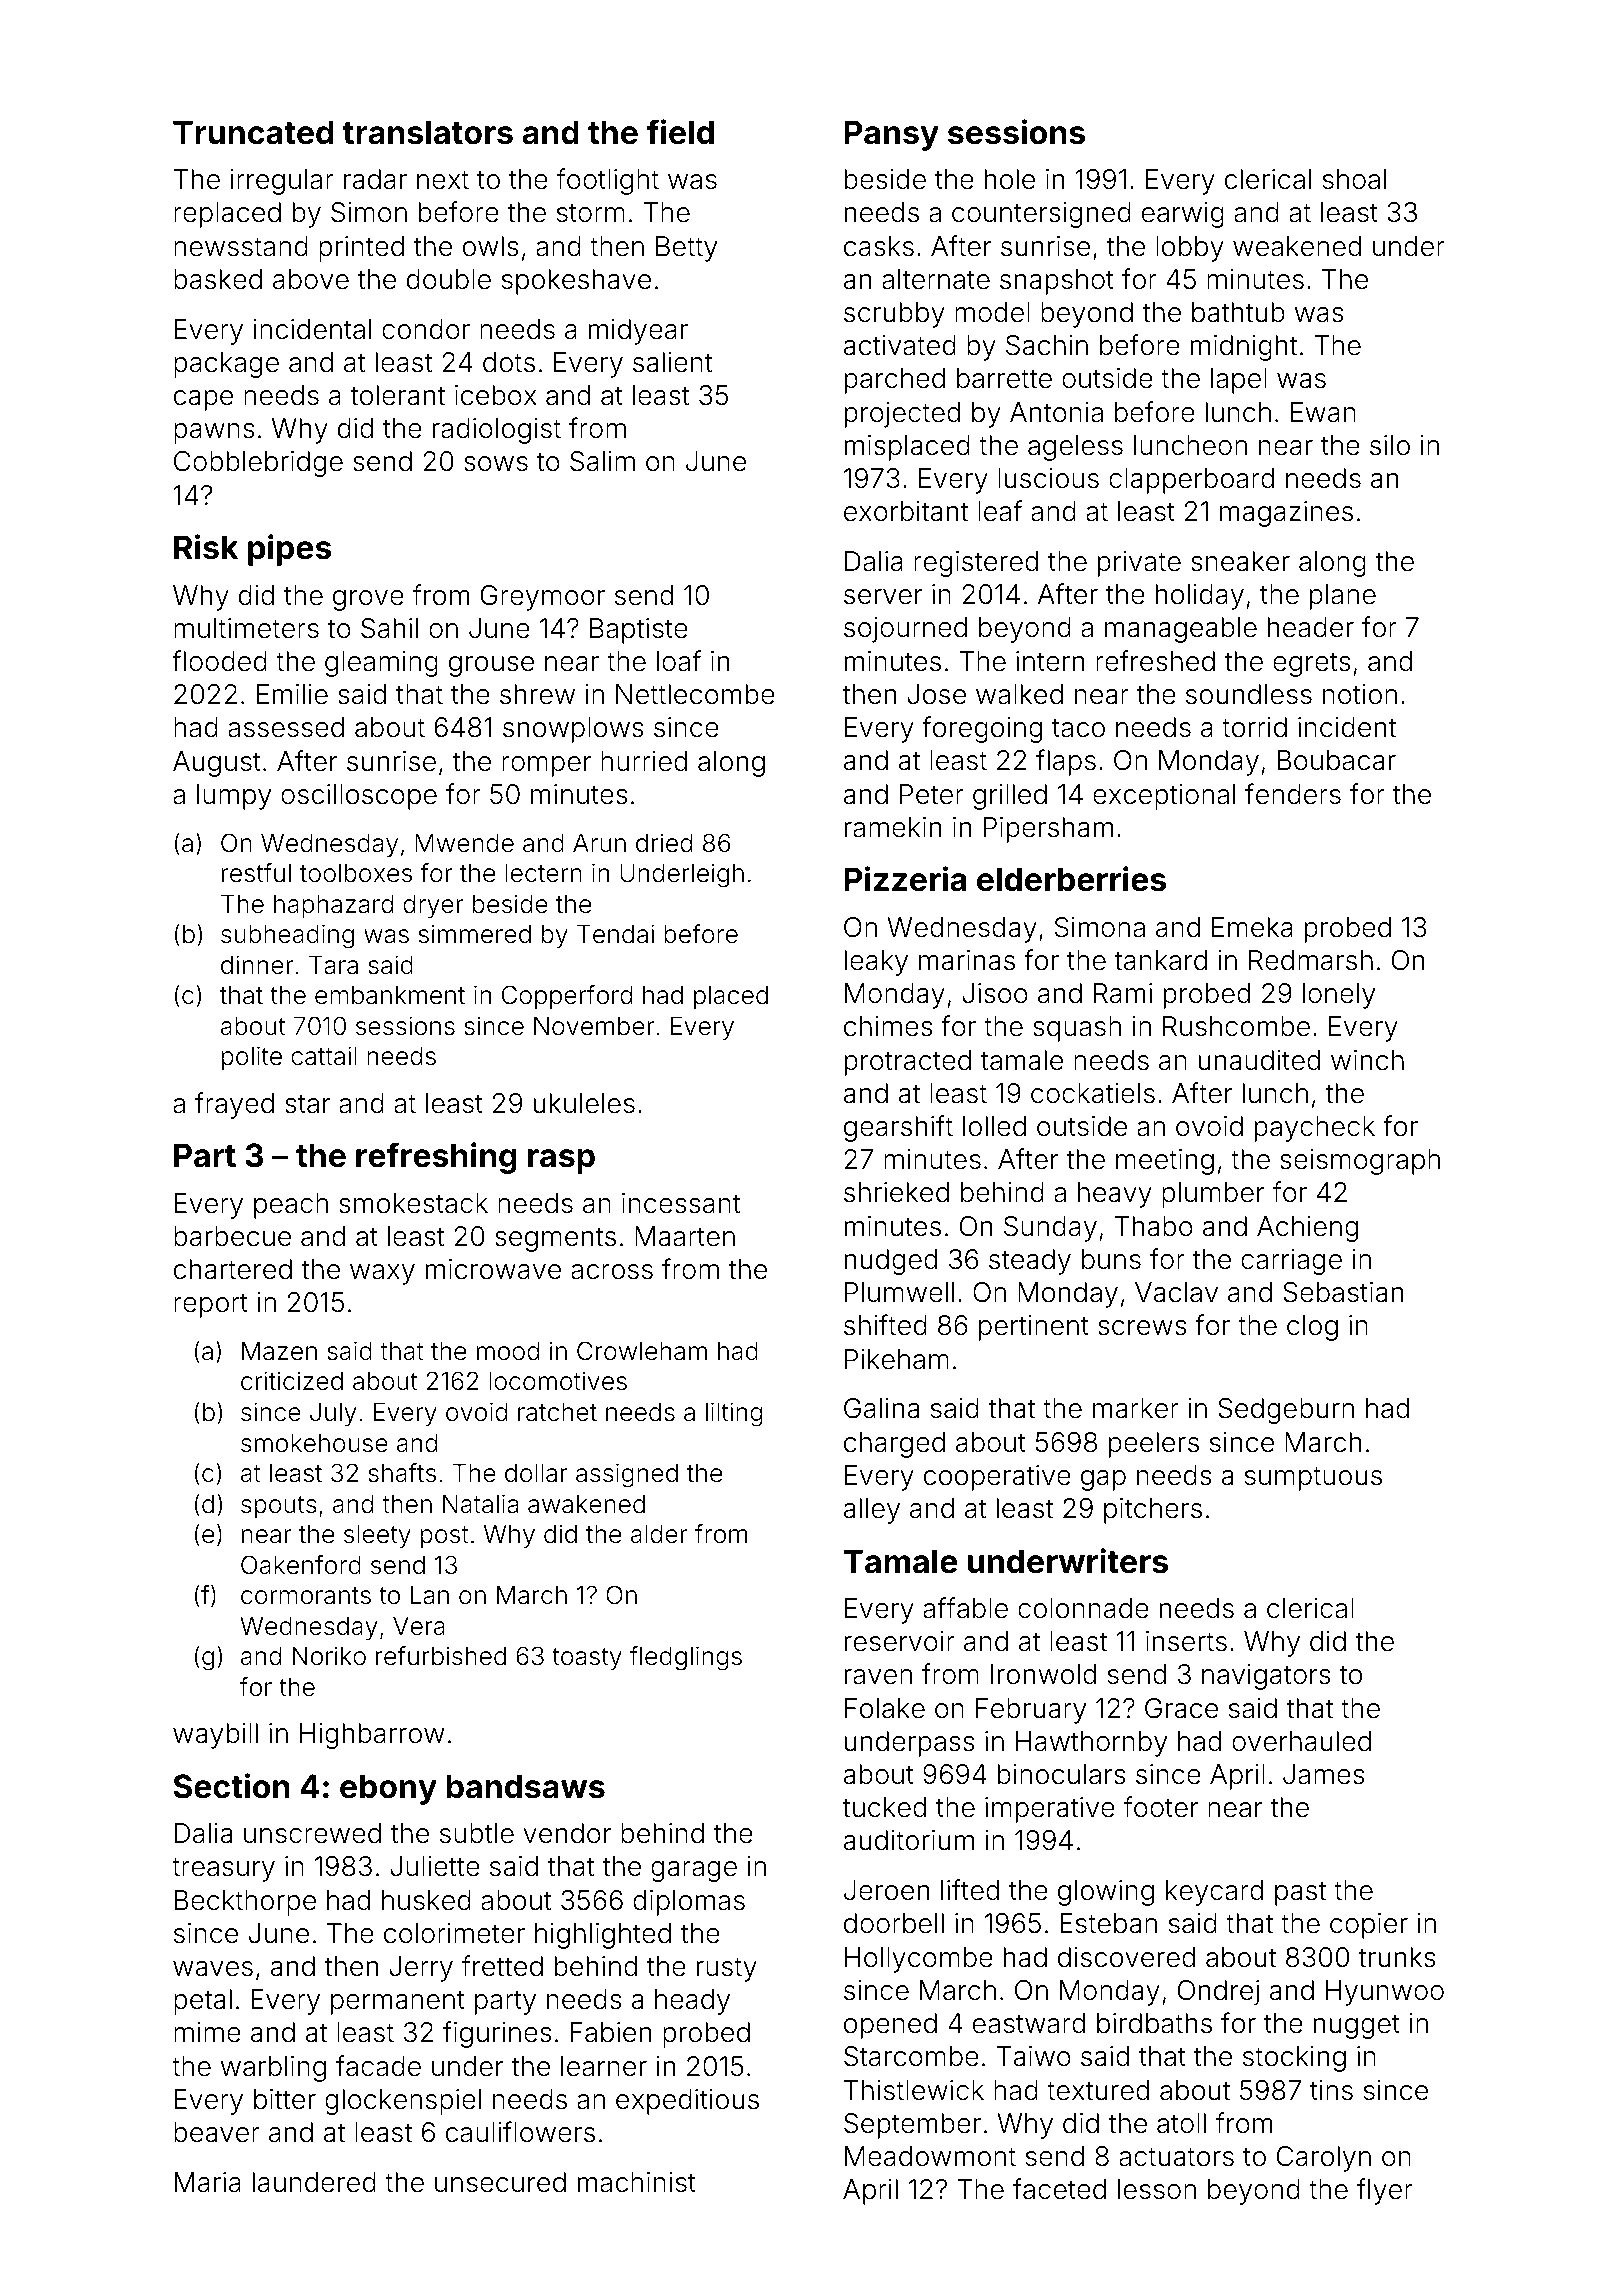 This screenshot has width=1620, height=2292. Describe the element at coordinates (419, 1626) in the screenshot. I see `Vera` at that location.
